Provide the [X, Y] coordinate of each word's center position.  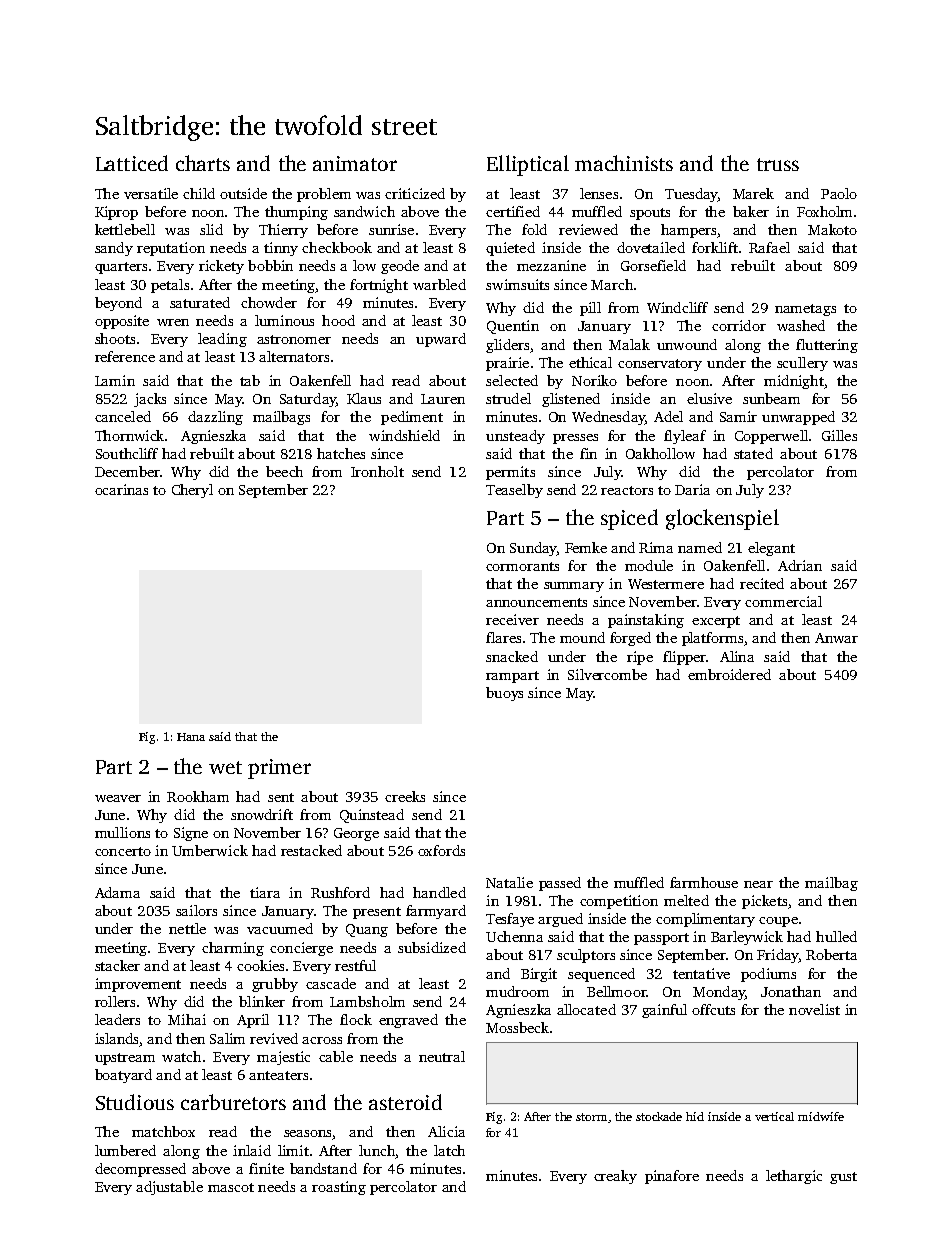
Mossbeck [517, 1027]
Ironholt [377, 471]
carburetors [233, 1102]
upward [441, 340]
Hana [191, 737]
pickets [764, 902]
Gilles [839, 435]
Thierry [283, 231]
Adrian [800, 565]
